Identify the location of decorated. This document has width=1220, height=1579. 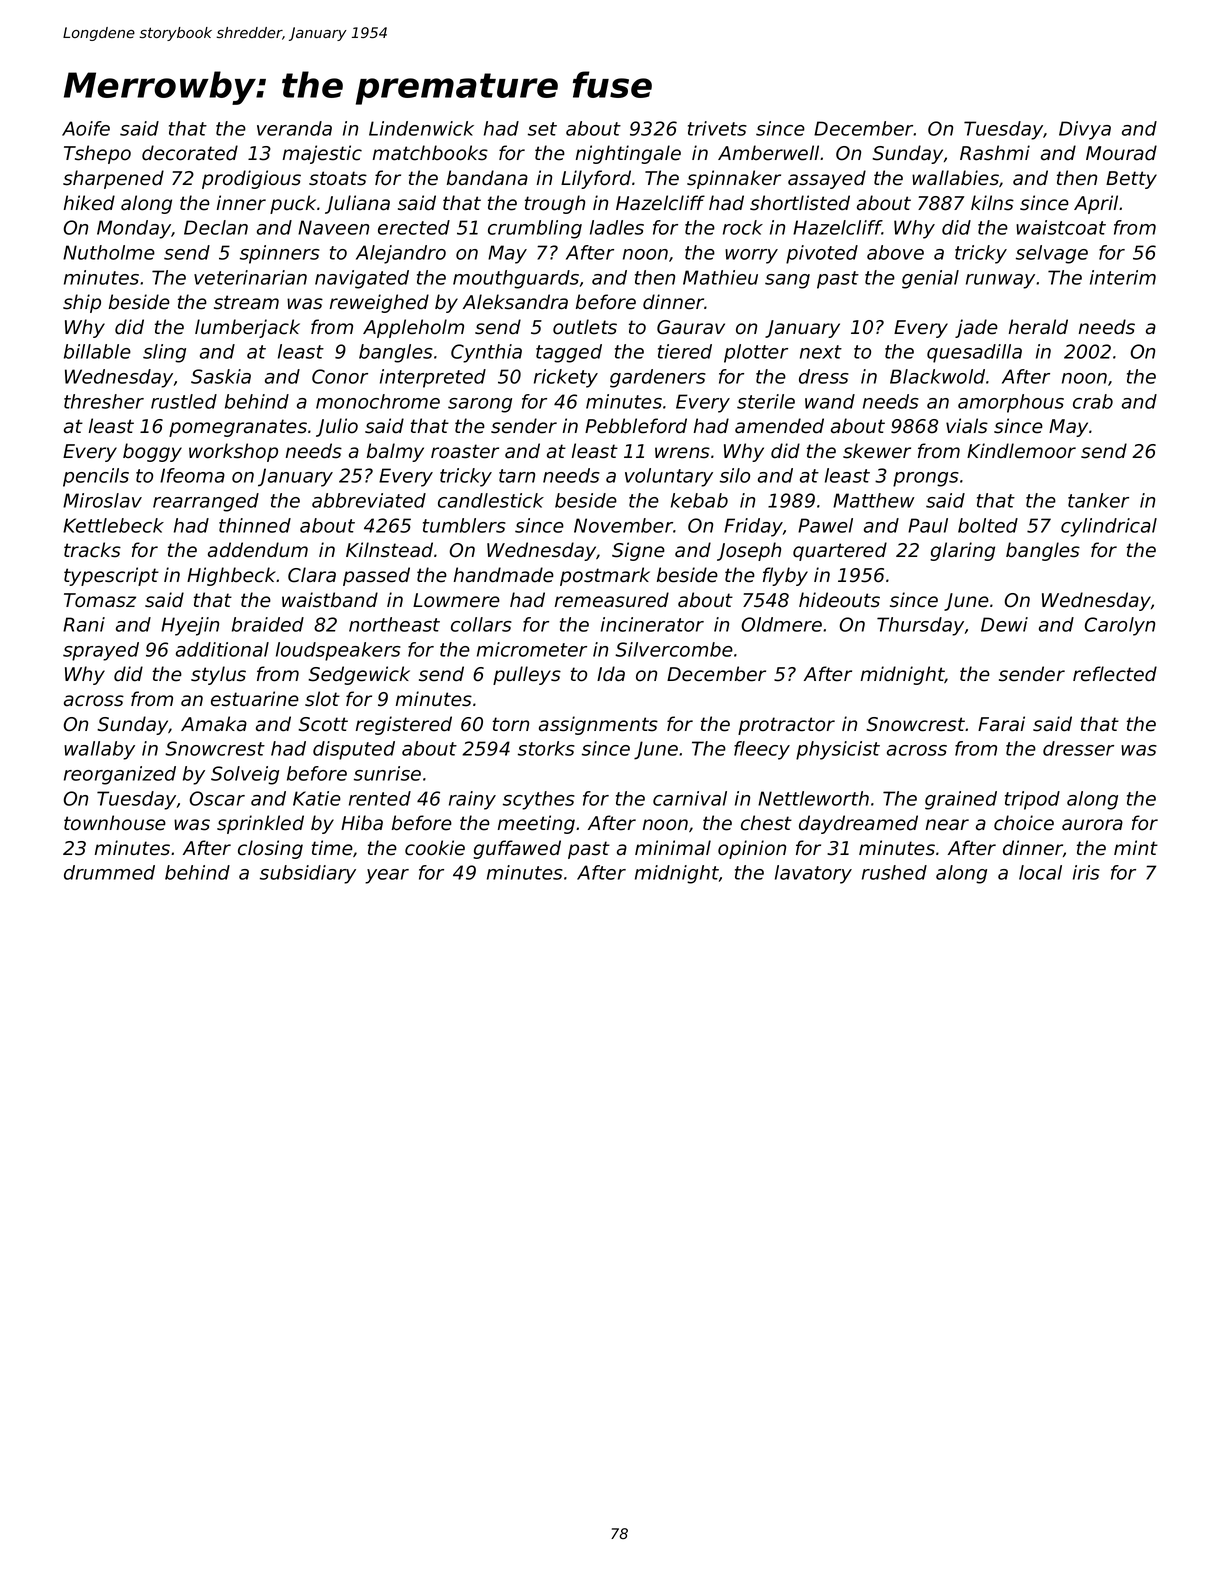
(190, 153).
